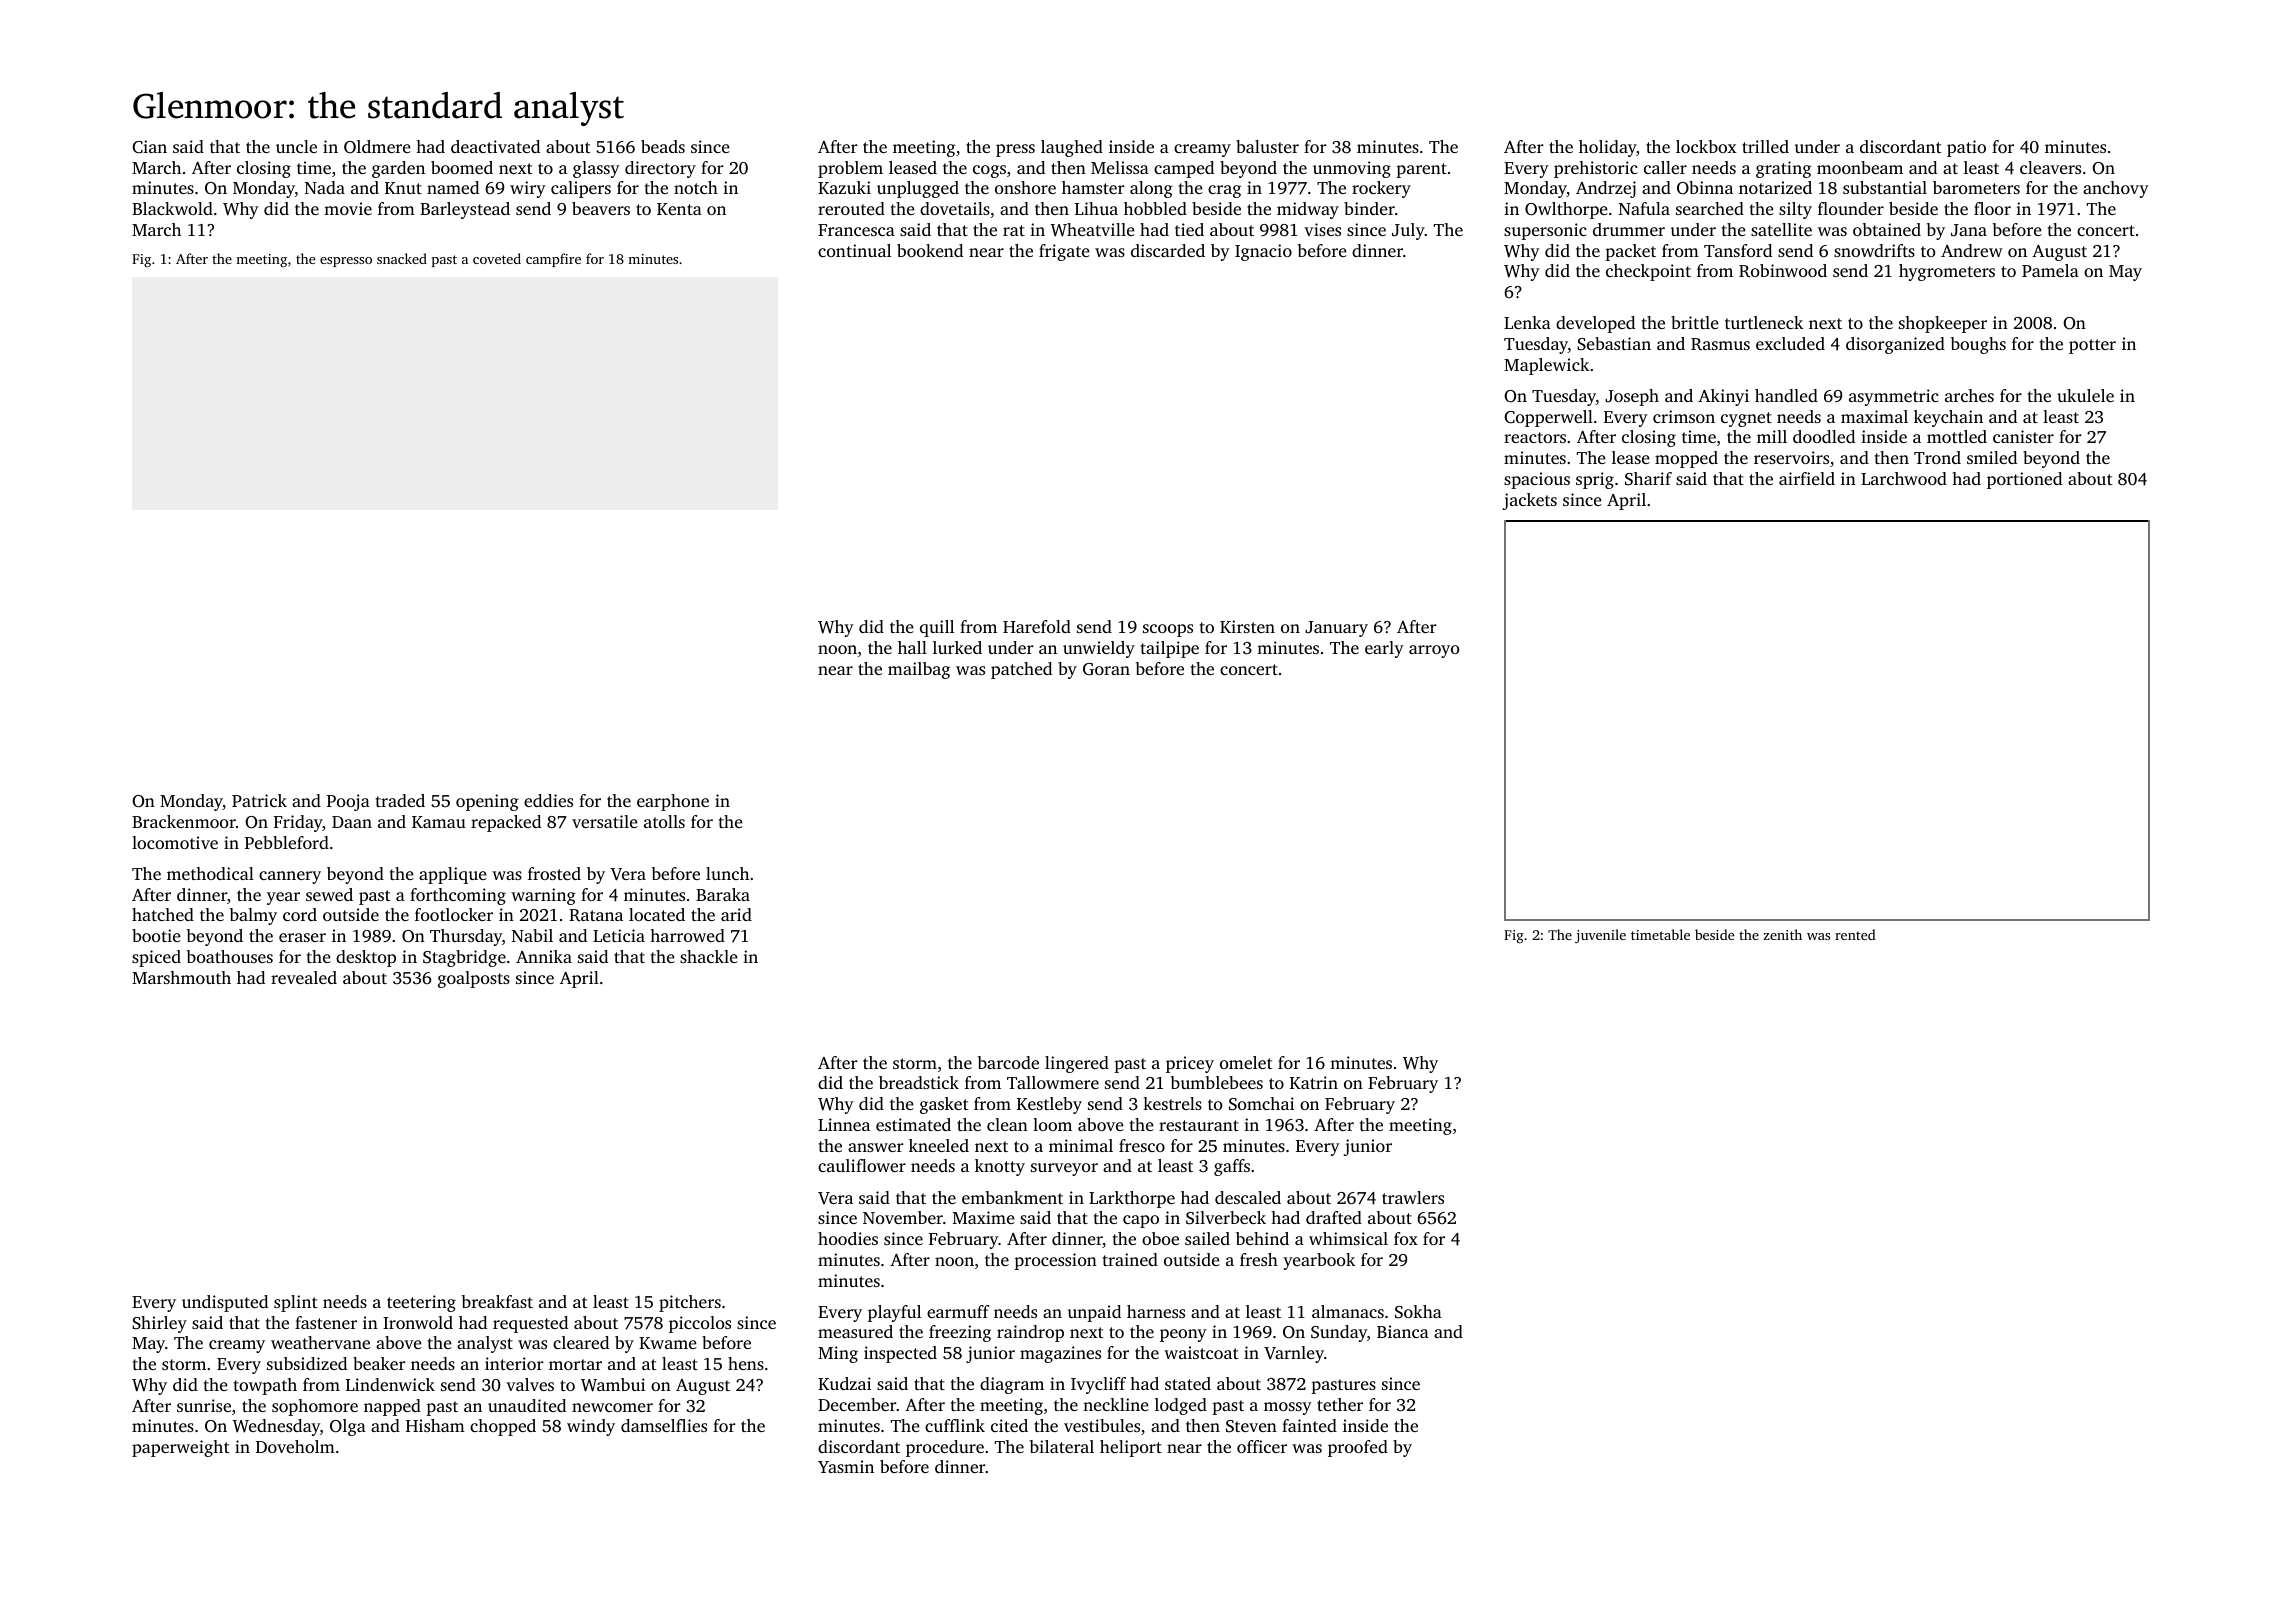 The height and width of the document is (1614, 2282). Describe the element at coordinates (1746, 419) in the document. I see `cygnet` at that location.
